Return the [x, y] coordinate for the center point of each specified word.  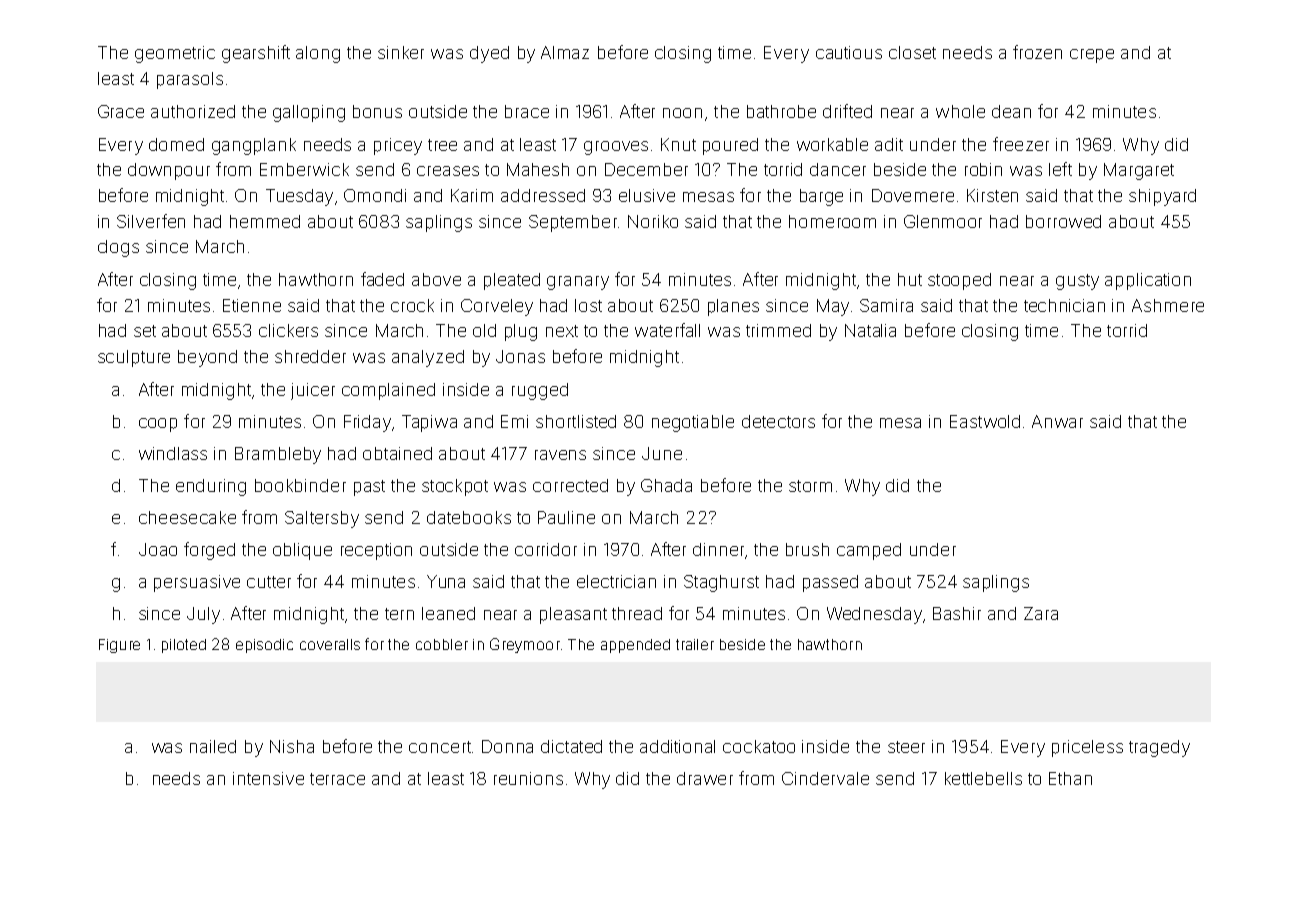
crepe [1092, 56]
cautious [849, 52]
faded [382, 279]
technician [1064, 305]
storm [810, 486]
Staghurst [721, 583]
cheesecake [187, 517]
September [573, 223]
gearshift [256, 54]
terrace [337, 779]
